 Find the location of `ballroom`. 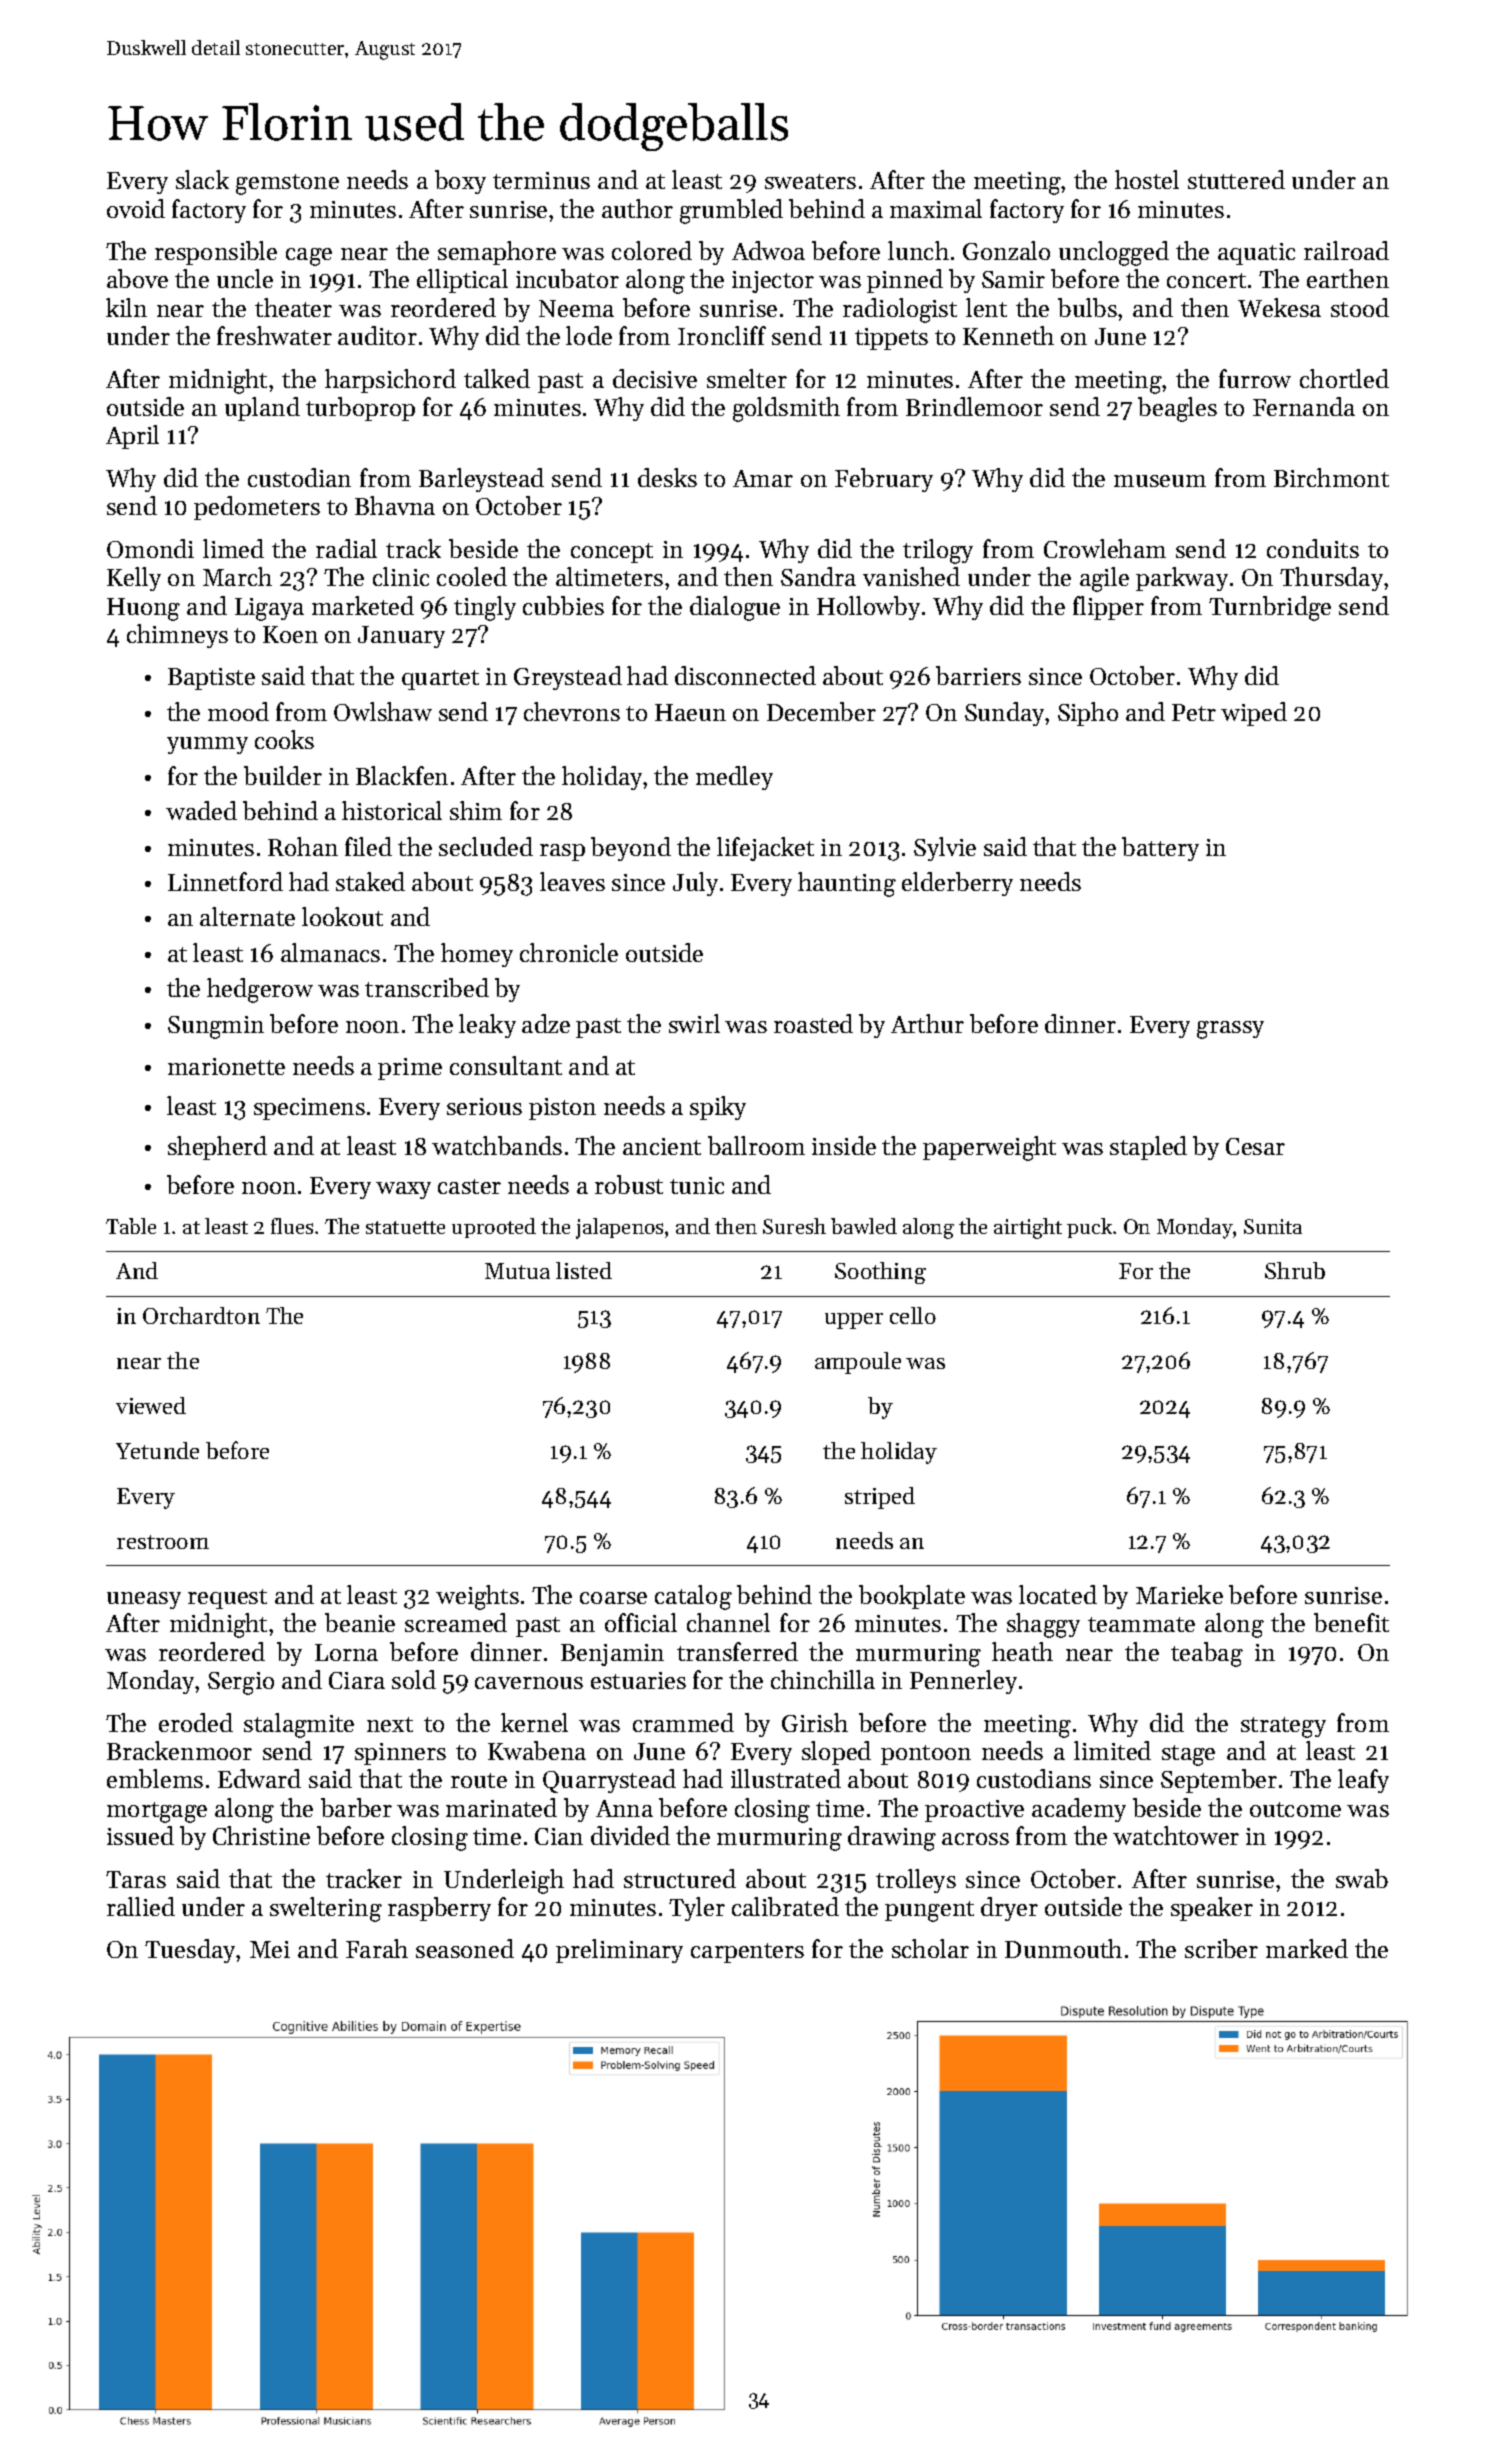

ballroom is located at coordinates (756, 1145).
